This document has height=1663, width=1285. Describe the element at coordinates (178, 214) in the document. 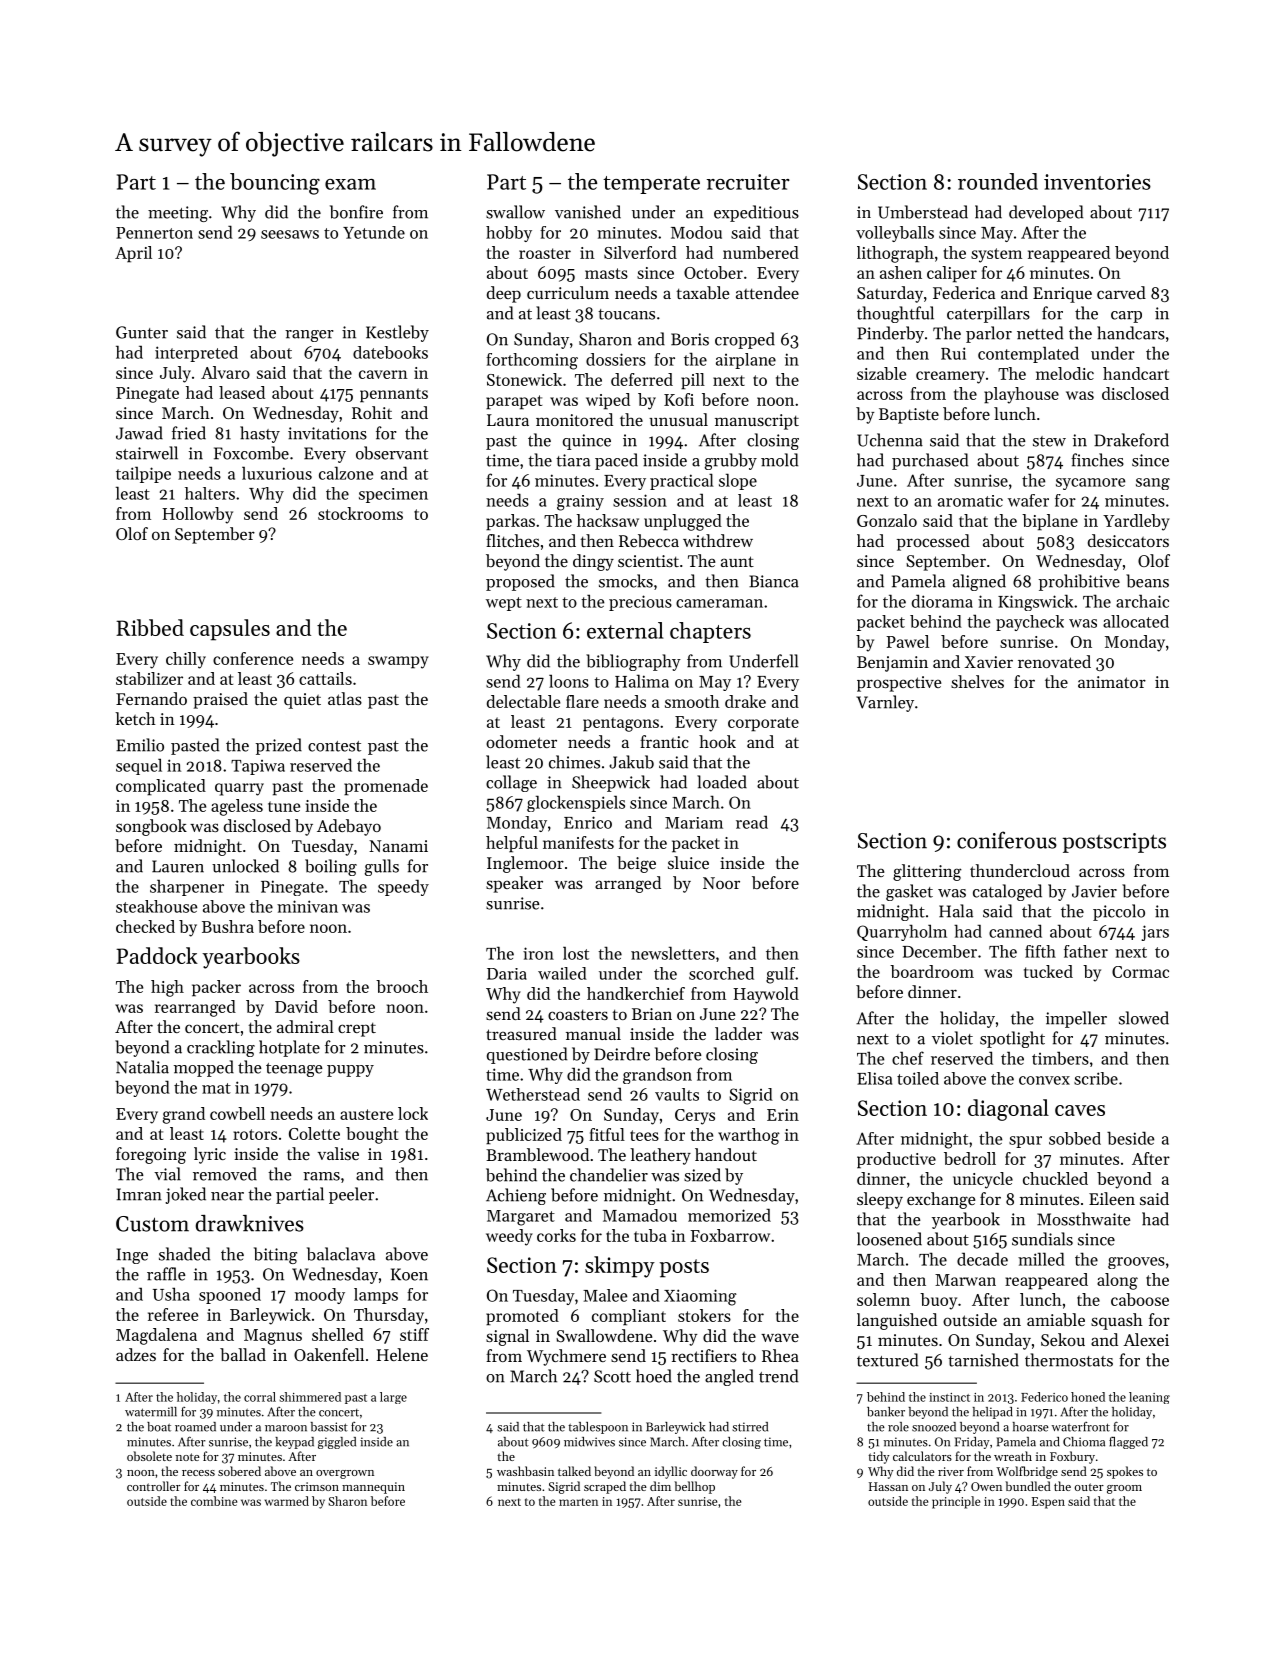

I see `meeting` at that location.
